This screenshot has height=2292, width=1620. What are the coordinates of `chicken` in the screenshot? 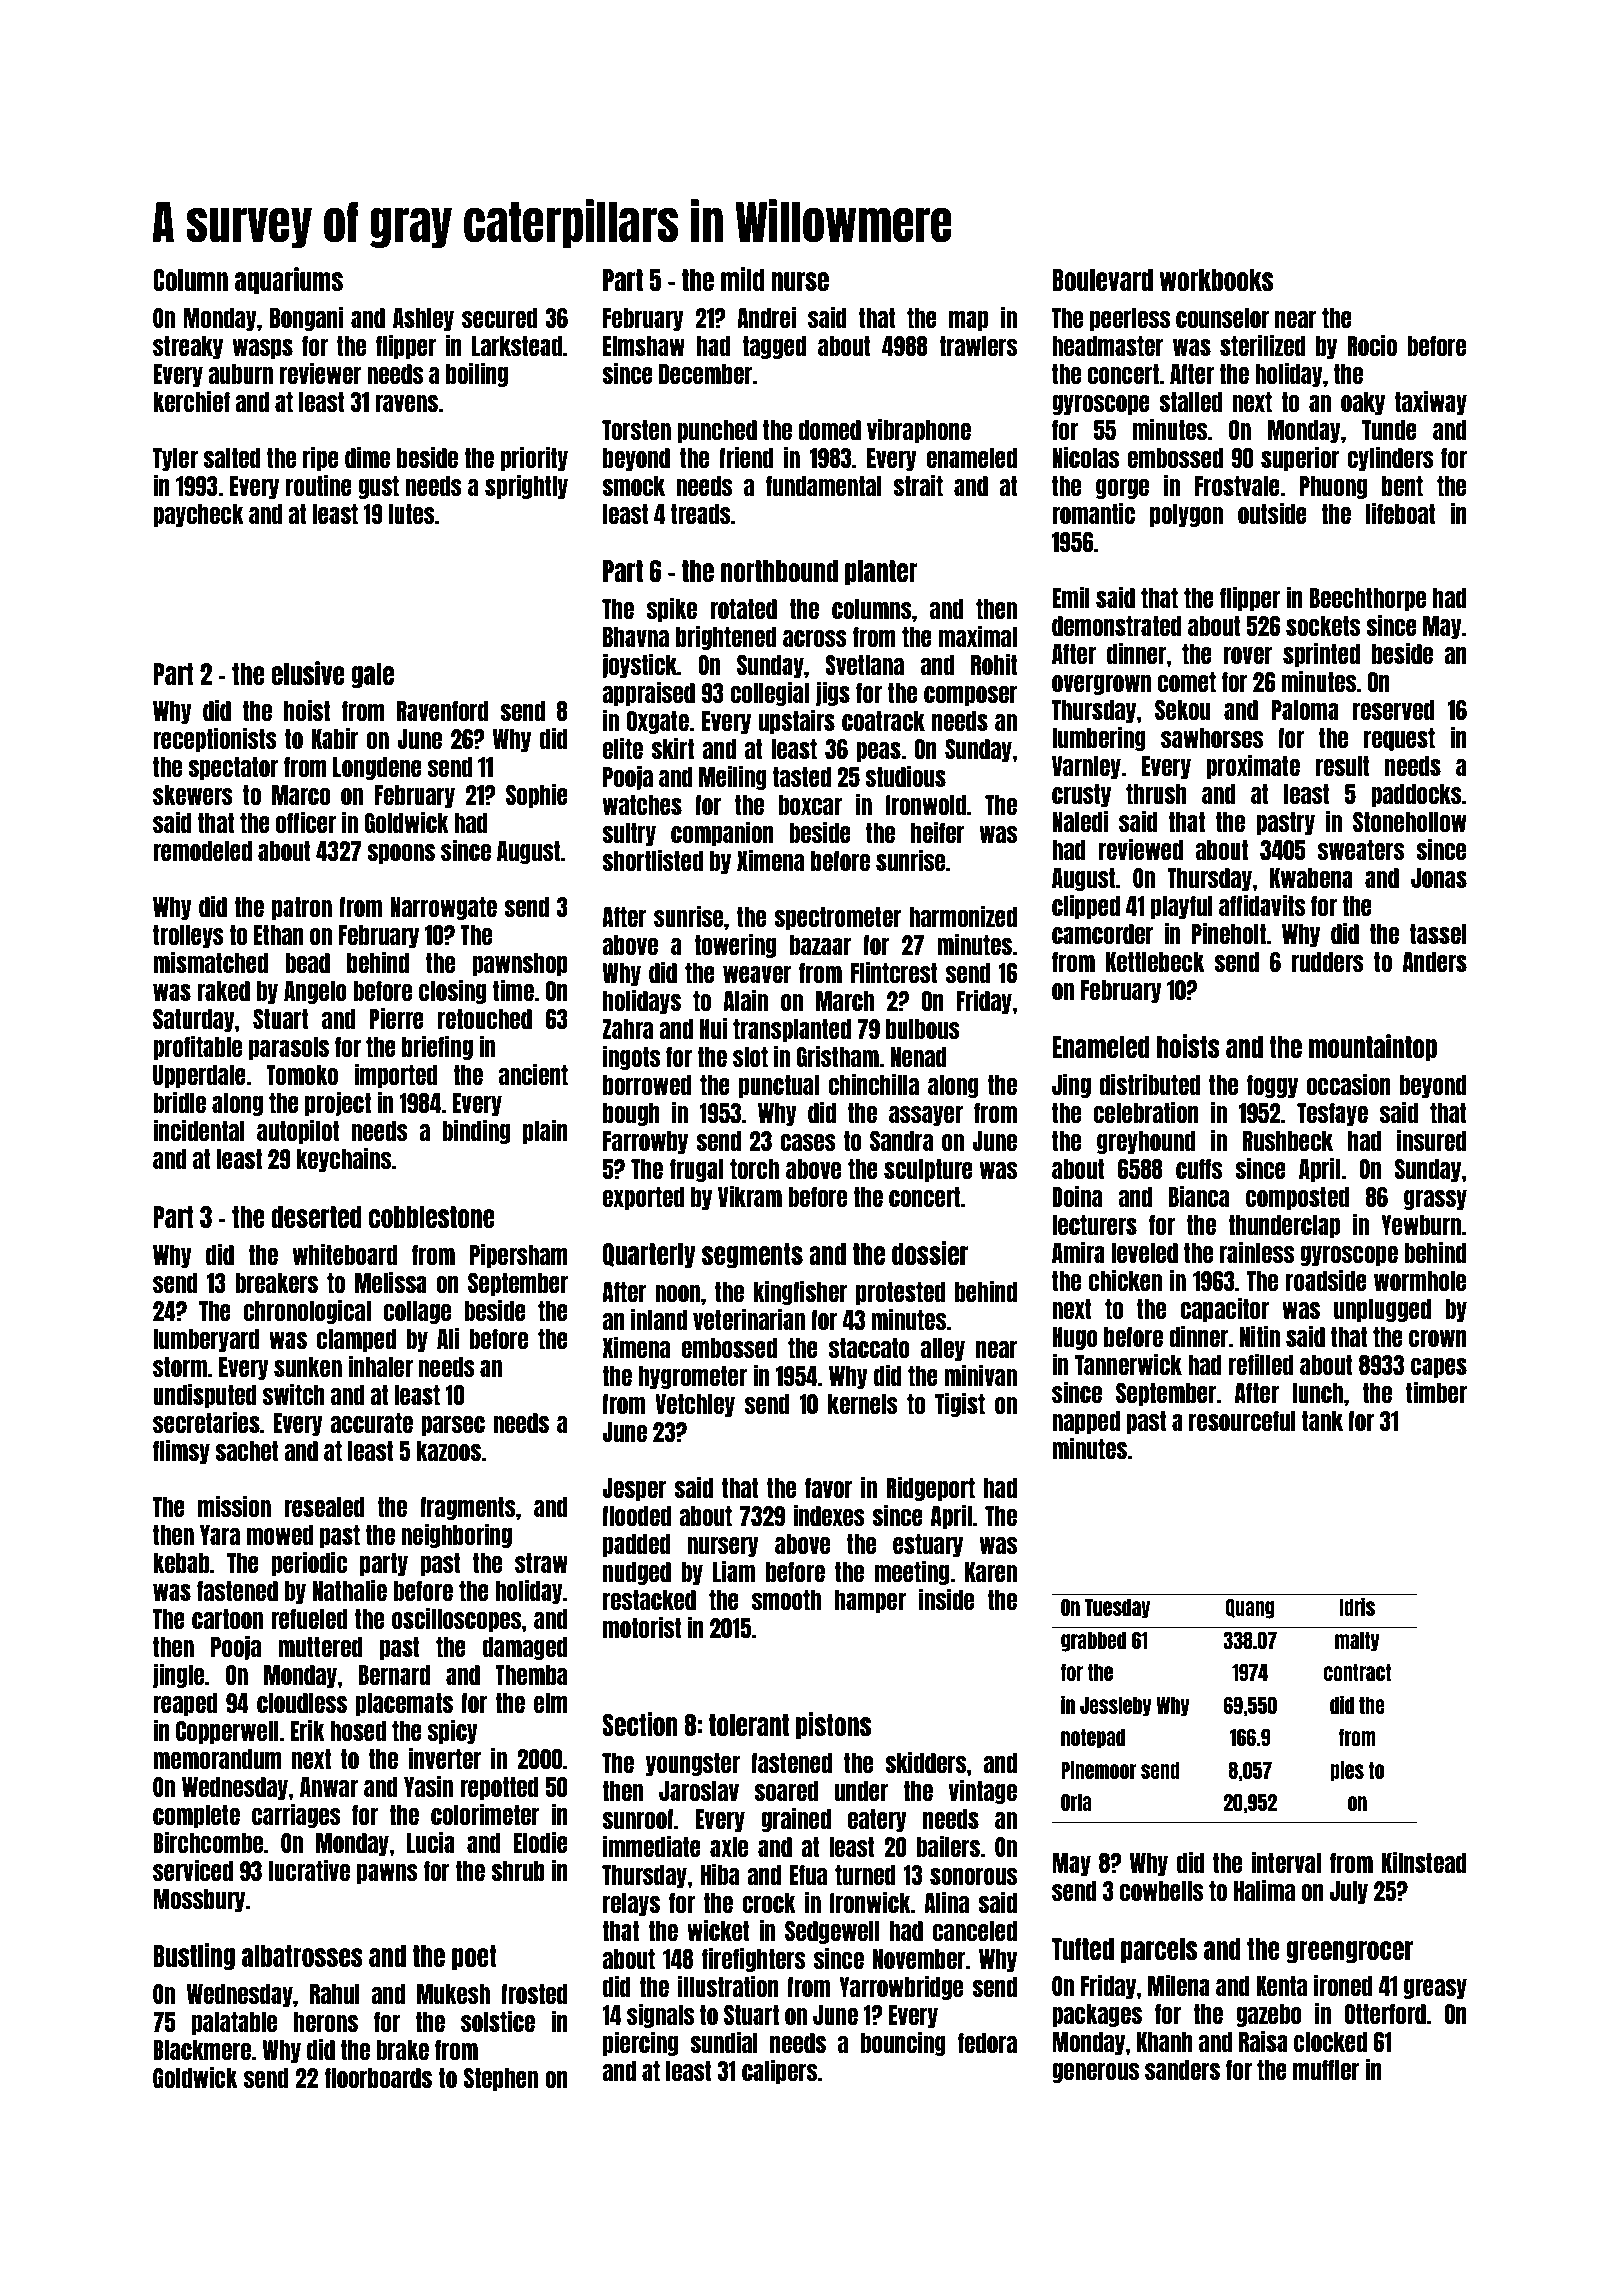 It's located at (1125, 1280).
